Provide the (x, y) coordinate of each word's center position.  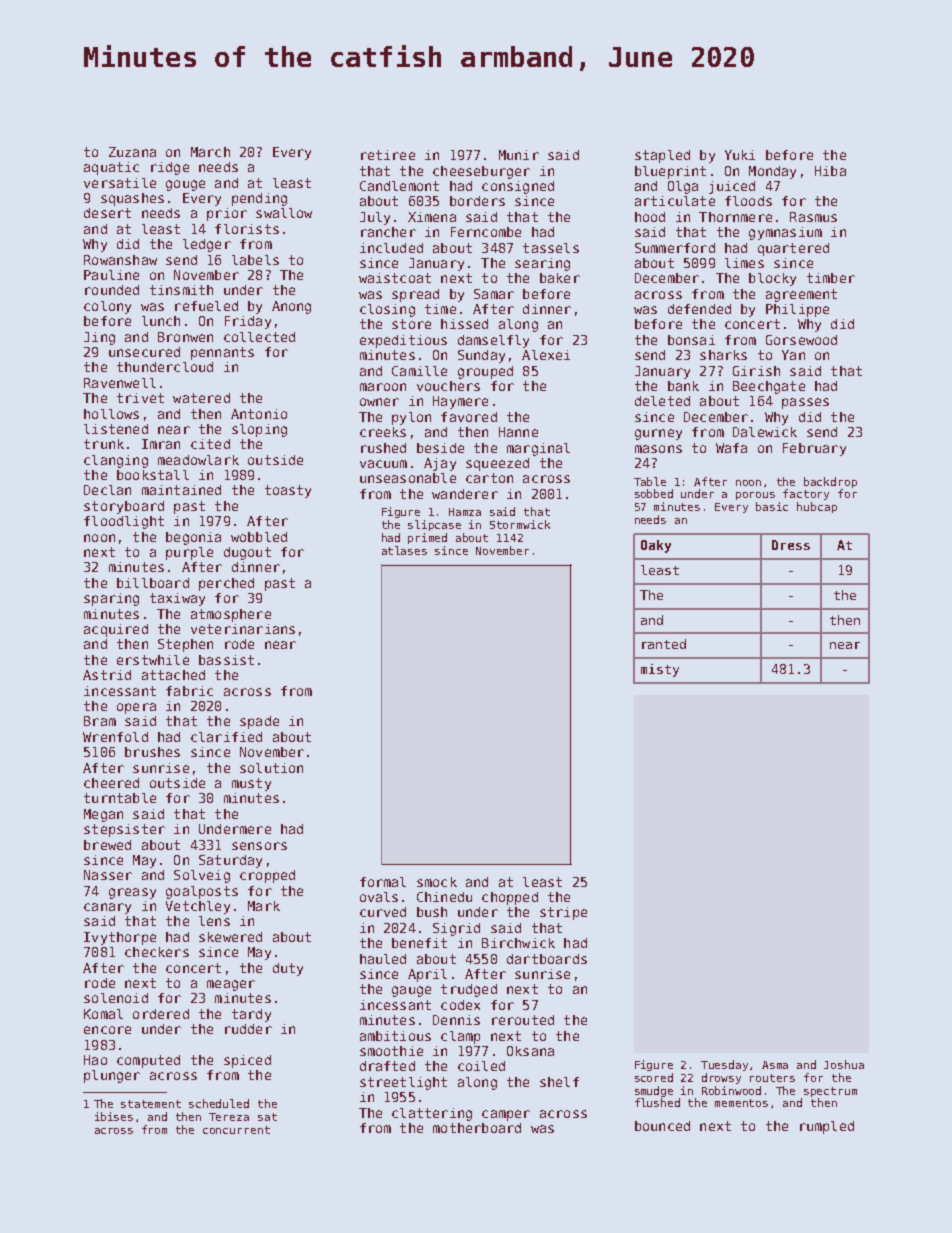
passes (805, 403)
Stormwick (520, 524)
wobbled (259, 537)
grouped (485, 372)
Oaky (656, 546)
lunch (161, 321)
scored (654, 1077)
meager (231, 985)
